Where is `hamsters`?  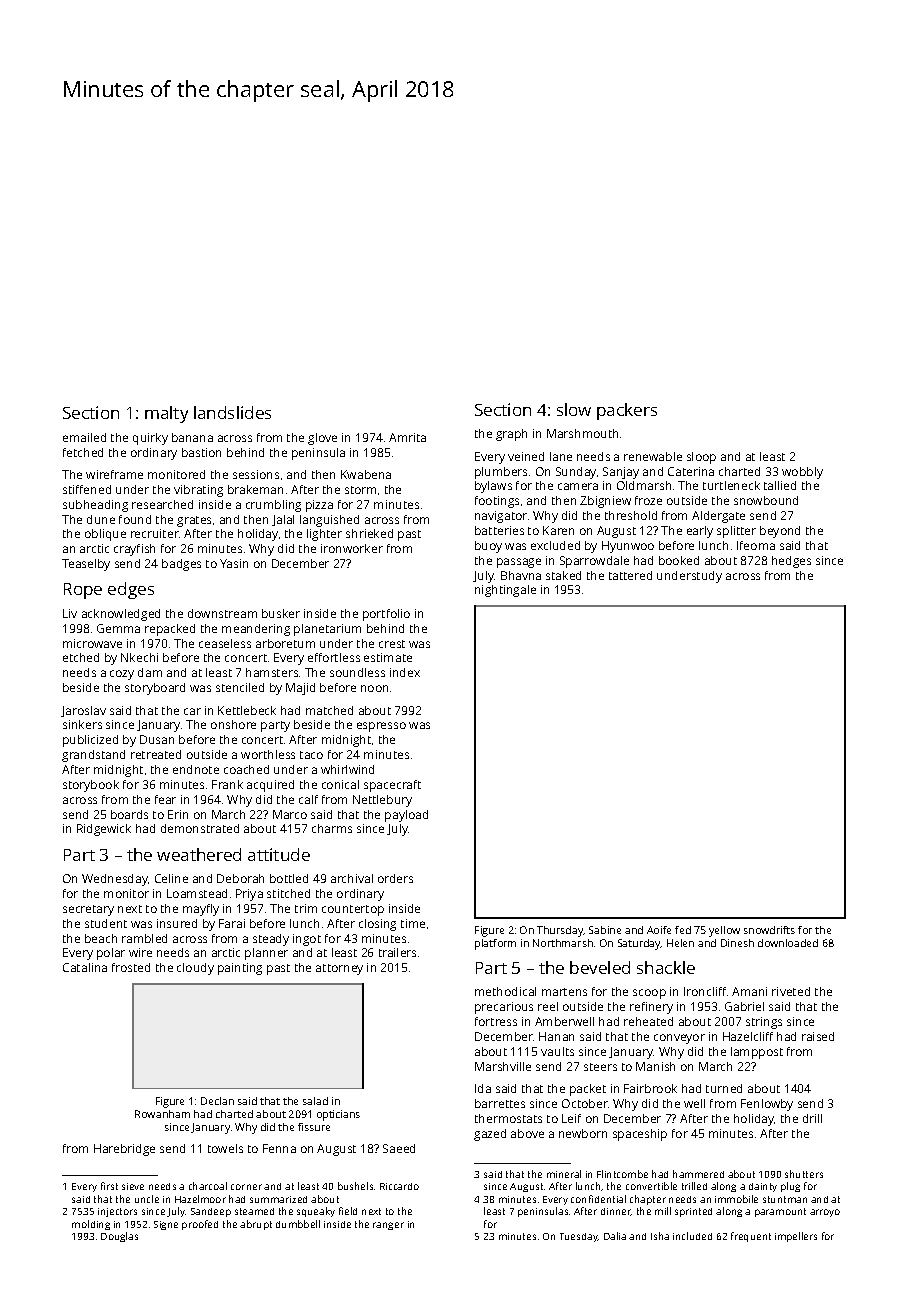 hamsters is located at coordinates (272, 672).
